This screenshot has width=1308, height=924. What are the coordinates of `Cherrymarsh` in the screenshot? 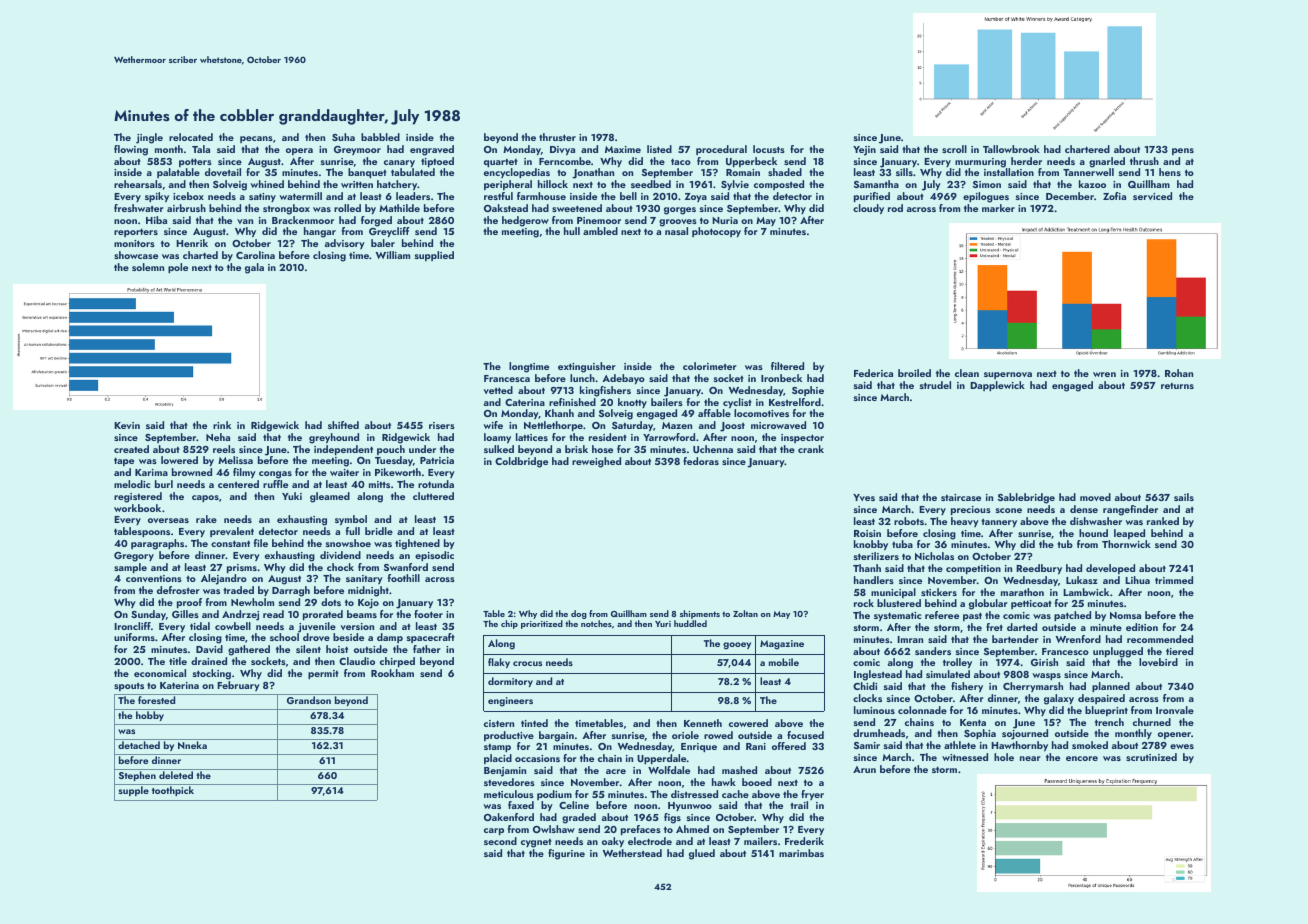 It's located at (1033, 687).
